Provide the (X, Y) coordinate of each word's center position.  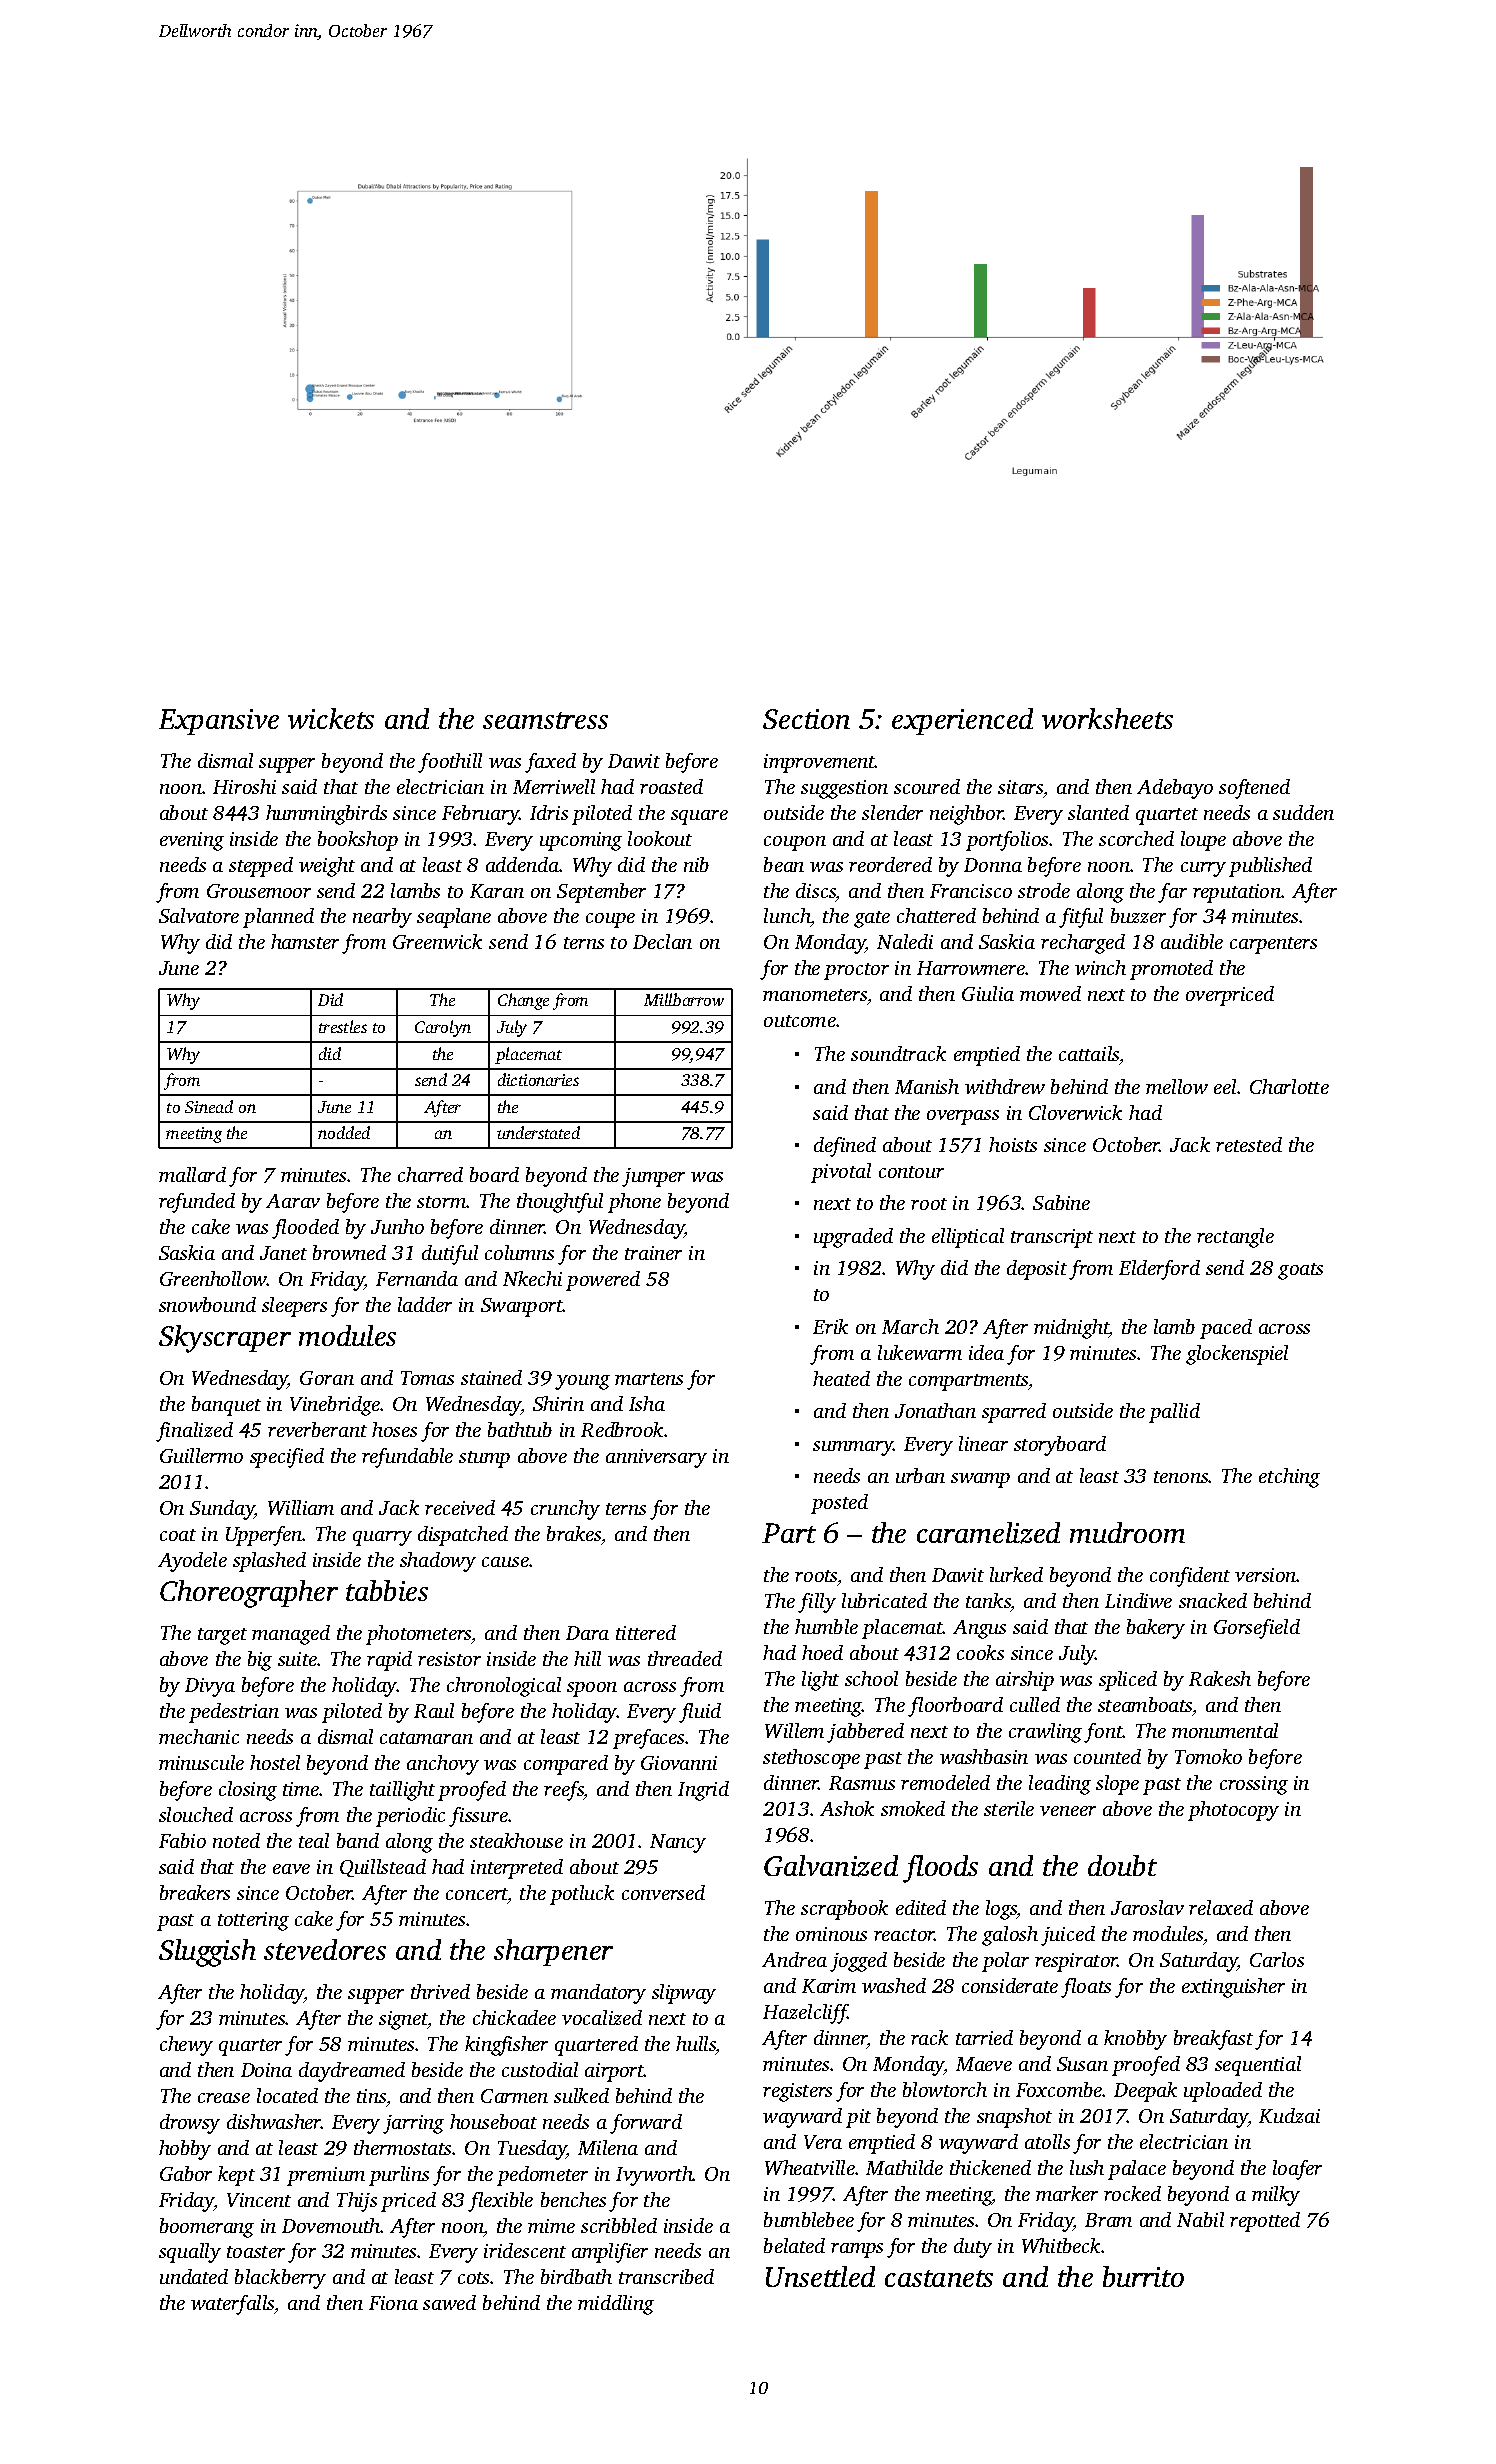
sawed (449, 2302)
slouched (196, 1814)
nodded (344, 1132)
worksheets (1107, 718)
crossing (1254, 1785)
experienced (962, 721)
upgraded (853, 1238)
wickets (331, 718)
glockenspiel (1237, 1355)
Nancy (678, 1843)
